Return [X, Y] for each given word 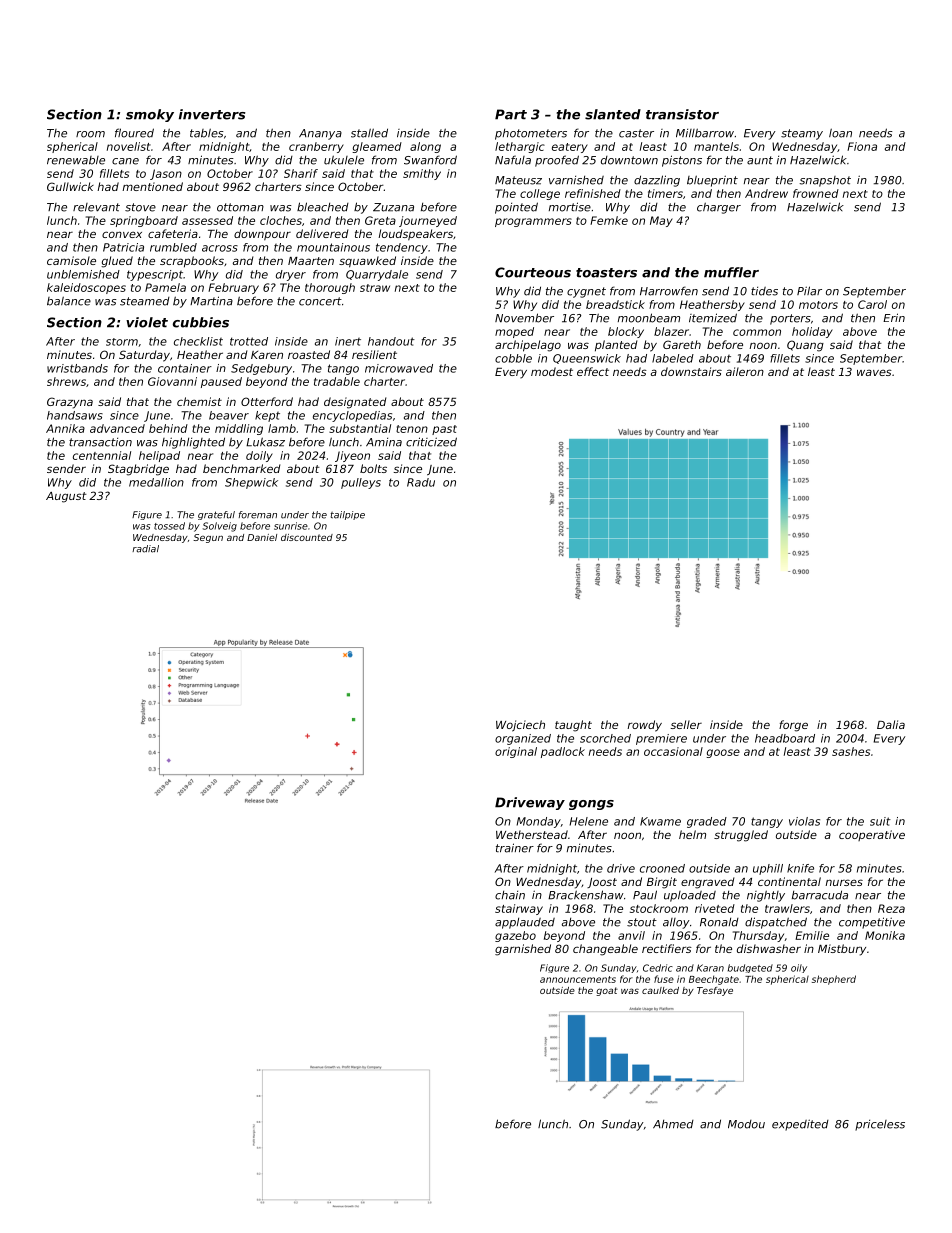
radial [145, 549]
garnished [523, 950]
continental [789, 881]
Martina [211, 301]
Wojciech [520, 726]
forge [793, 726]
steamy [802, 134]
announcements [578, 979]
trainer [515, 848]
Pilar [809, 291]
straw [375, 288]
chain [510, 895]
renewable [76, 160]
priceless [880, 1125]
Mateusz [518, 180]
